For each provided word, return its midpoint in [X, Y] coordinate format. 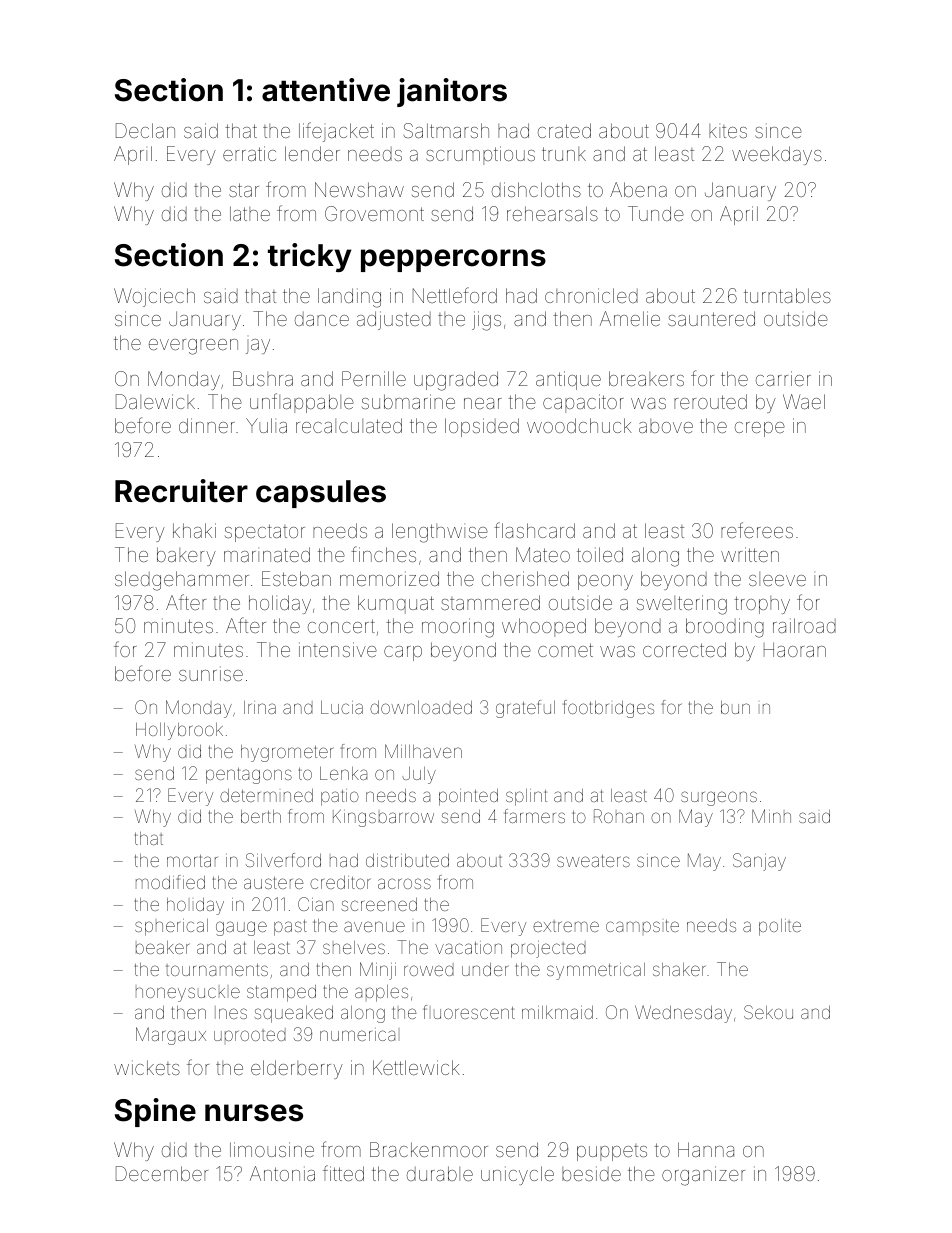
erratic [249, 153]
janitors [452, 92]
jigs [486, 321]
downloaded [421, 707]
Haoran [795, 649]
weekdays [777, 155]
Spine [155, 1112]
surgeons [719, 798]
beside [591, 1173]
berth [261, 816]
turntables [787, 295]
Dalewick [155, 401]
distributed [407, 860]
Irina [260, 707]
